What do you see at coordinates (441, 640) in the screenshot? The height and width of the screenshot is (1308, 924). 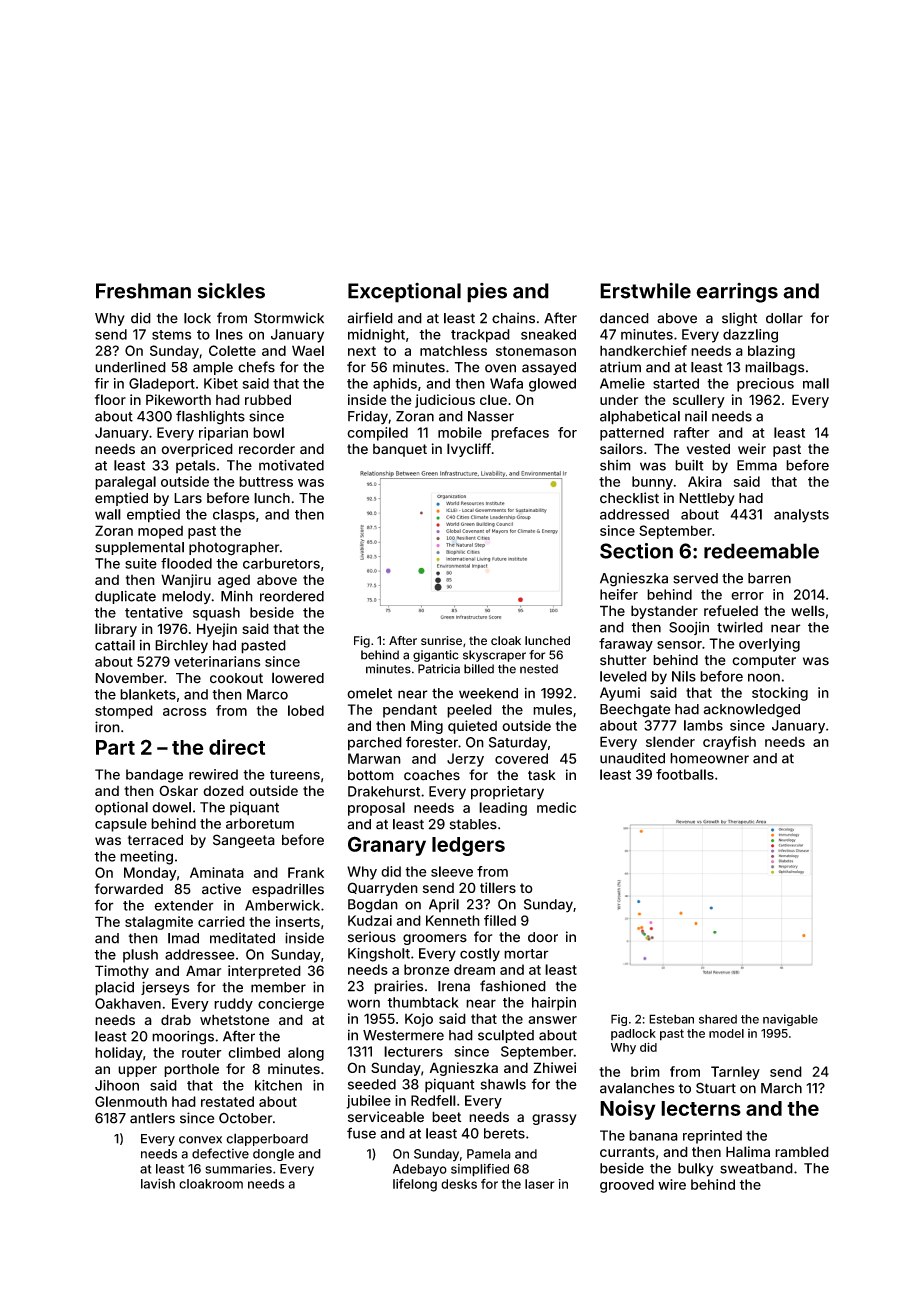 I see `sunrise` at bounding box center [441, 640].
